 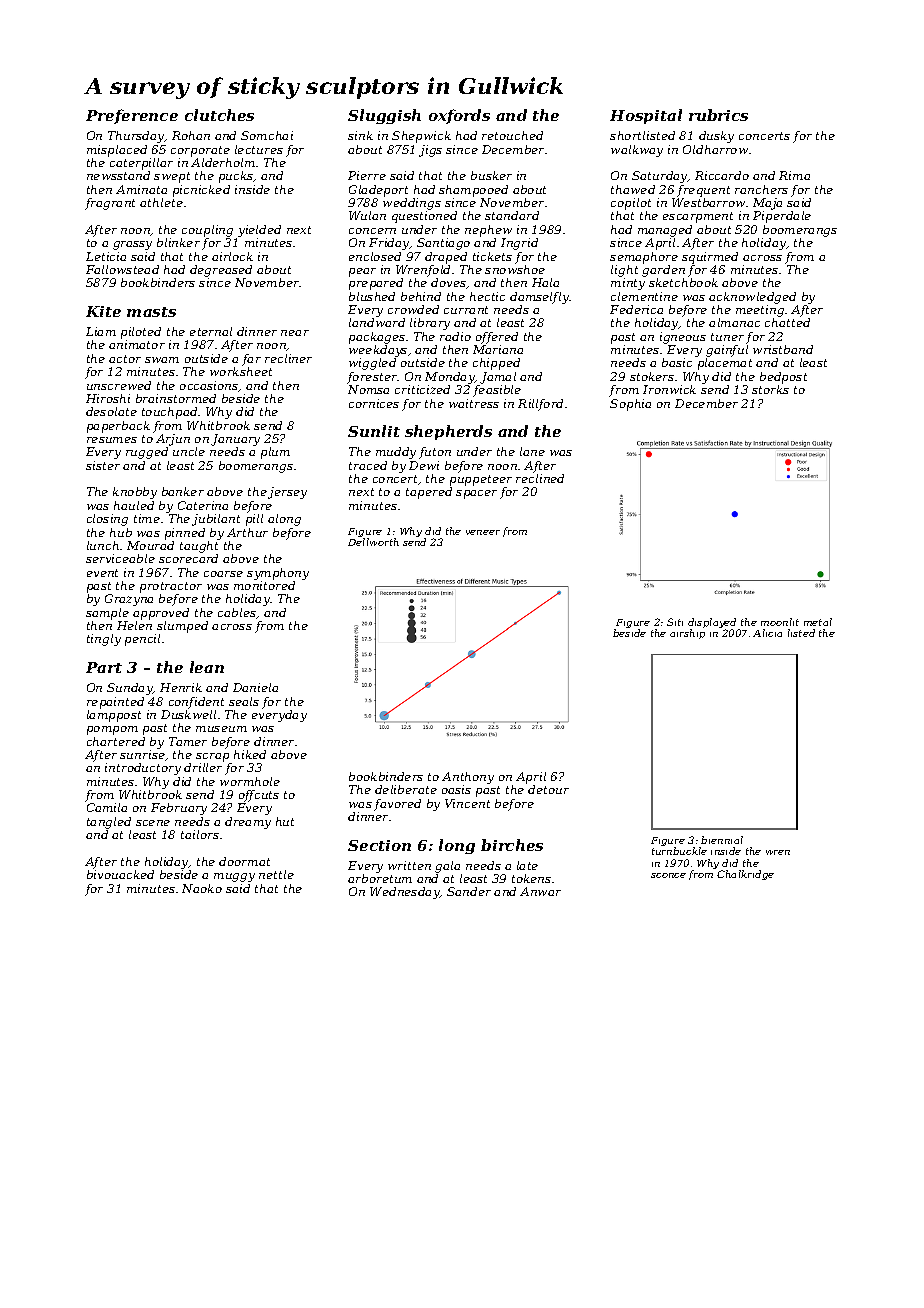 What do you see at coordinates (376, 284) in the document?
I see `prepared` at bounding box center [376, 284].
